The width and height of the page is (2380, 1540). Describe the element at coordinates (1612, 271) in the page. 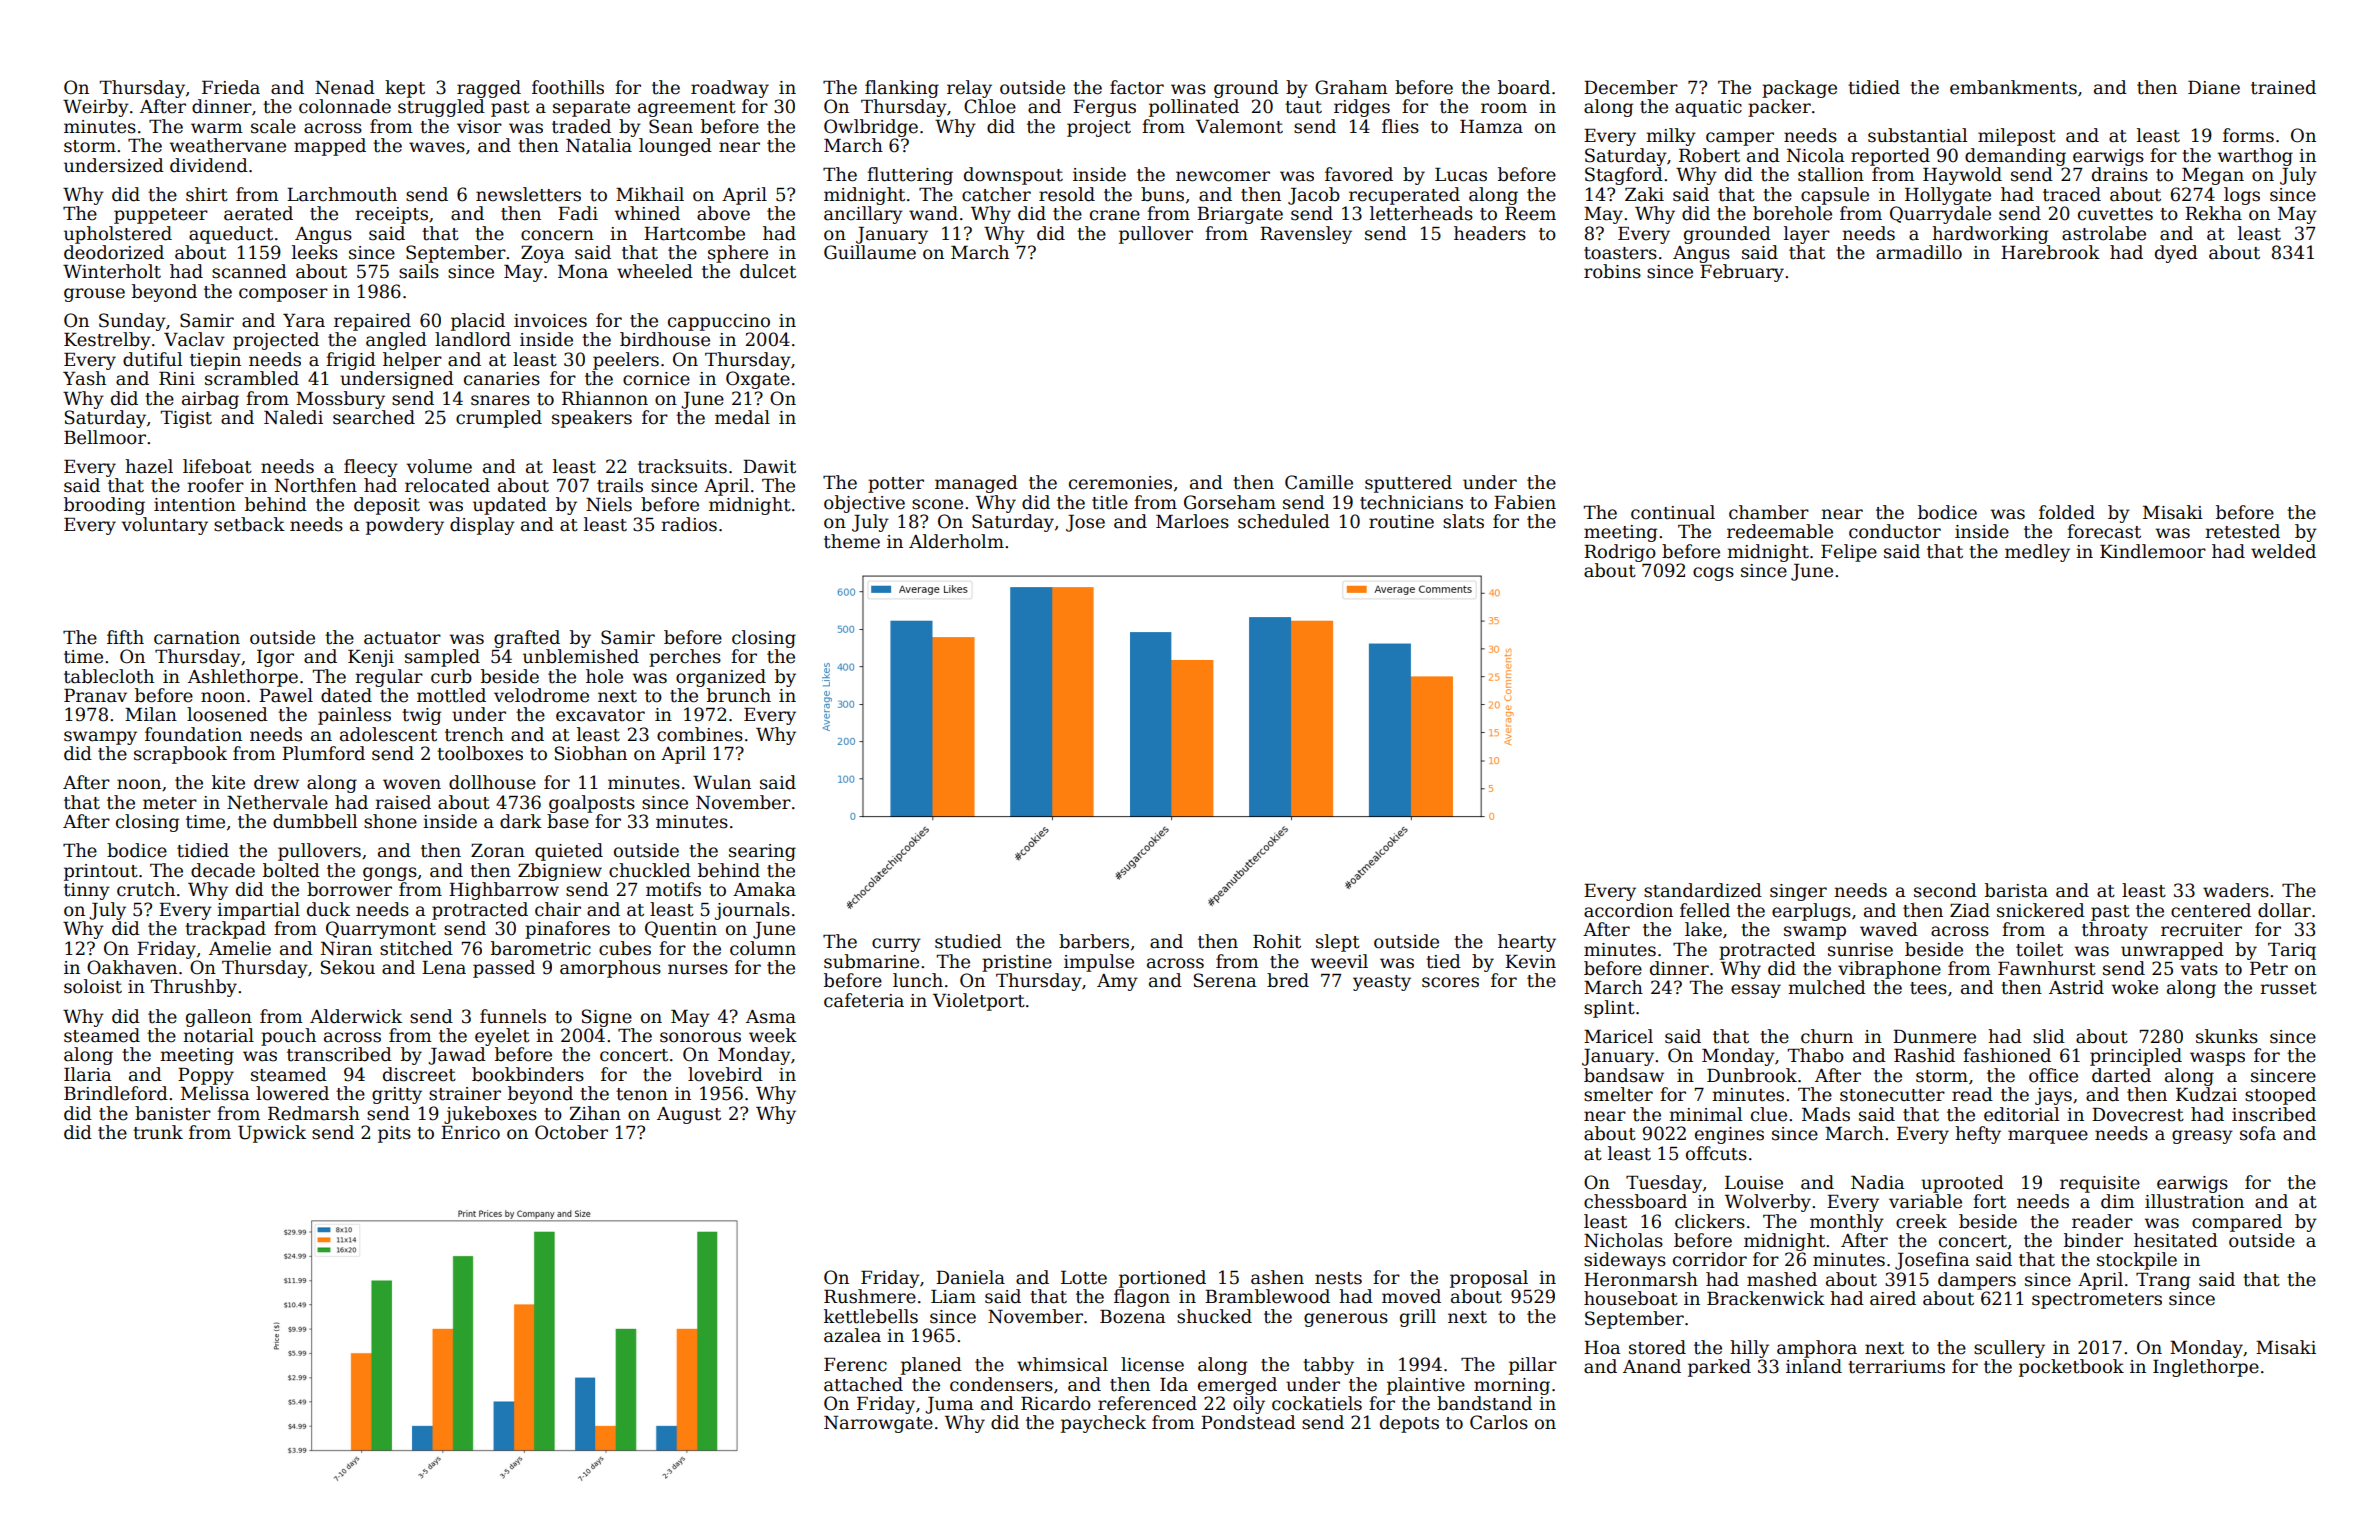

I see `robins` at that location.
